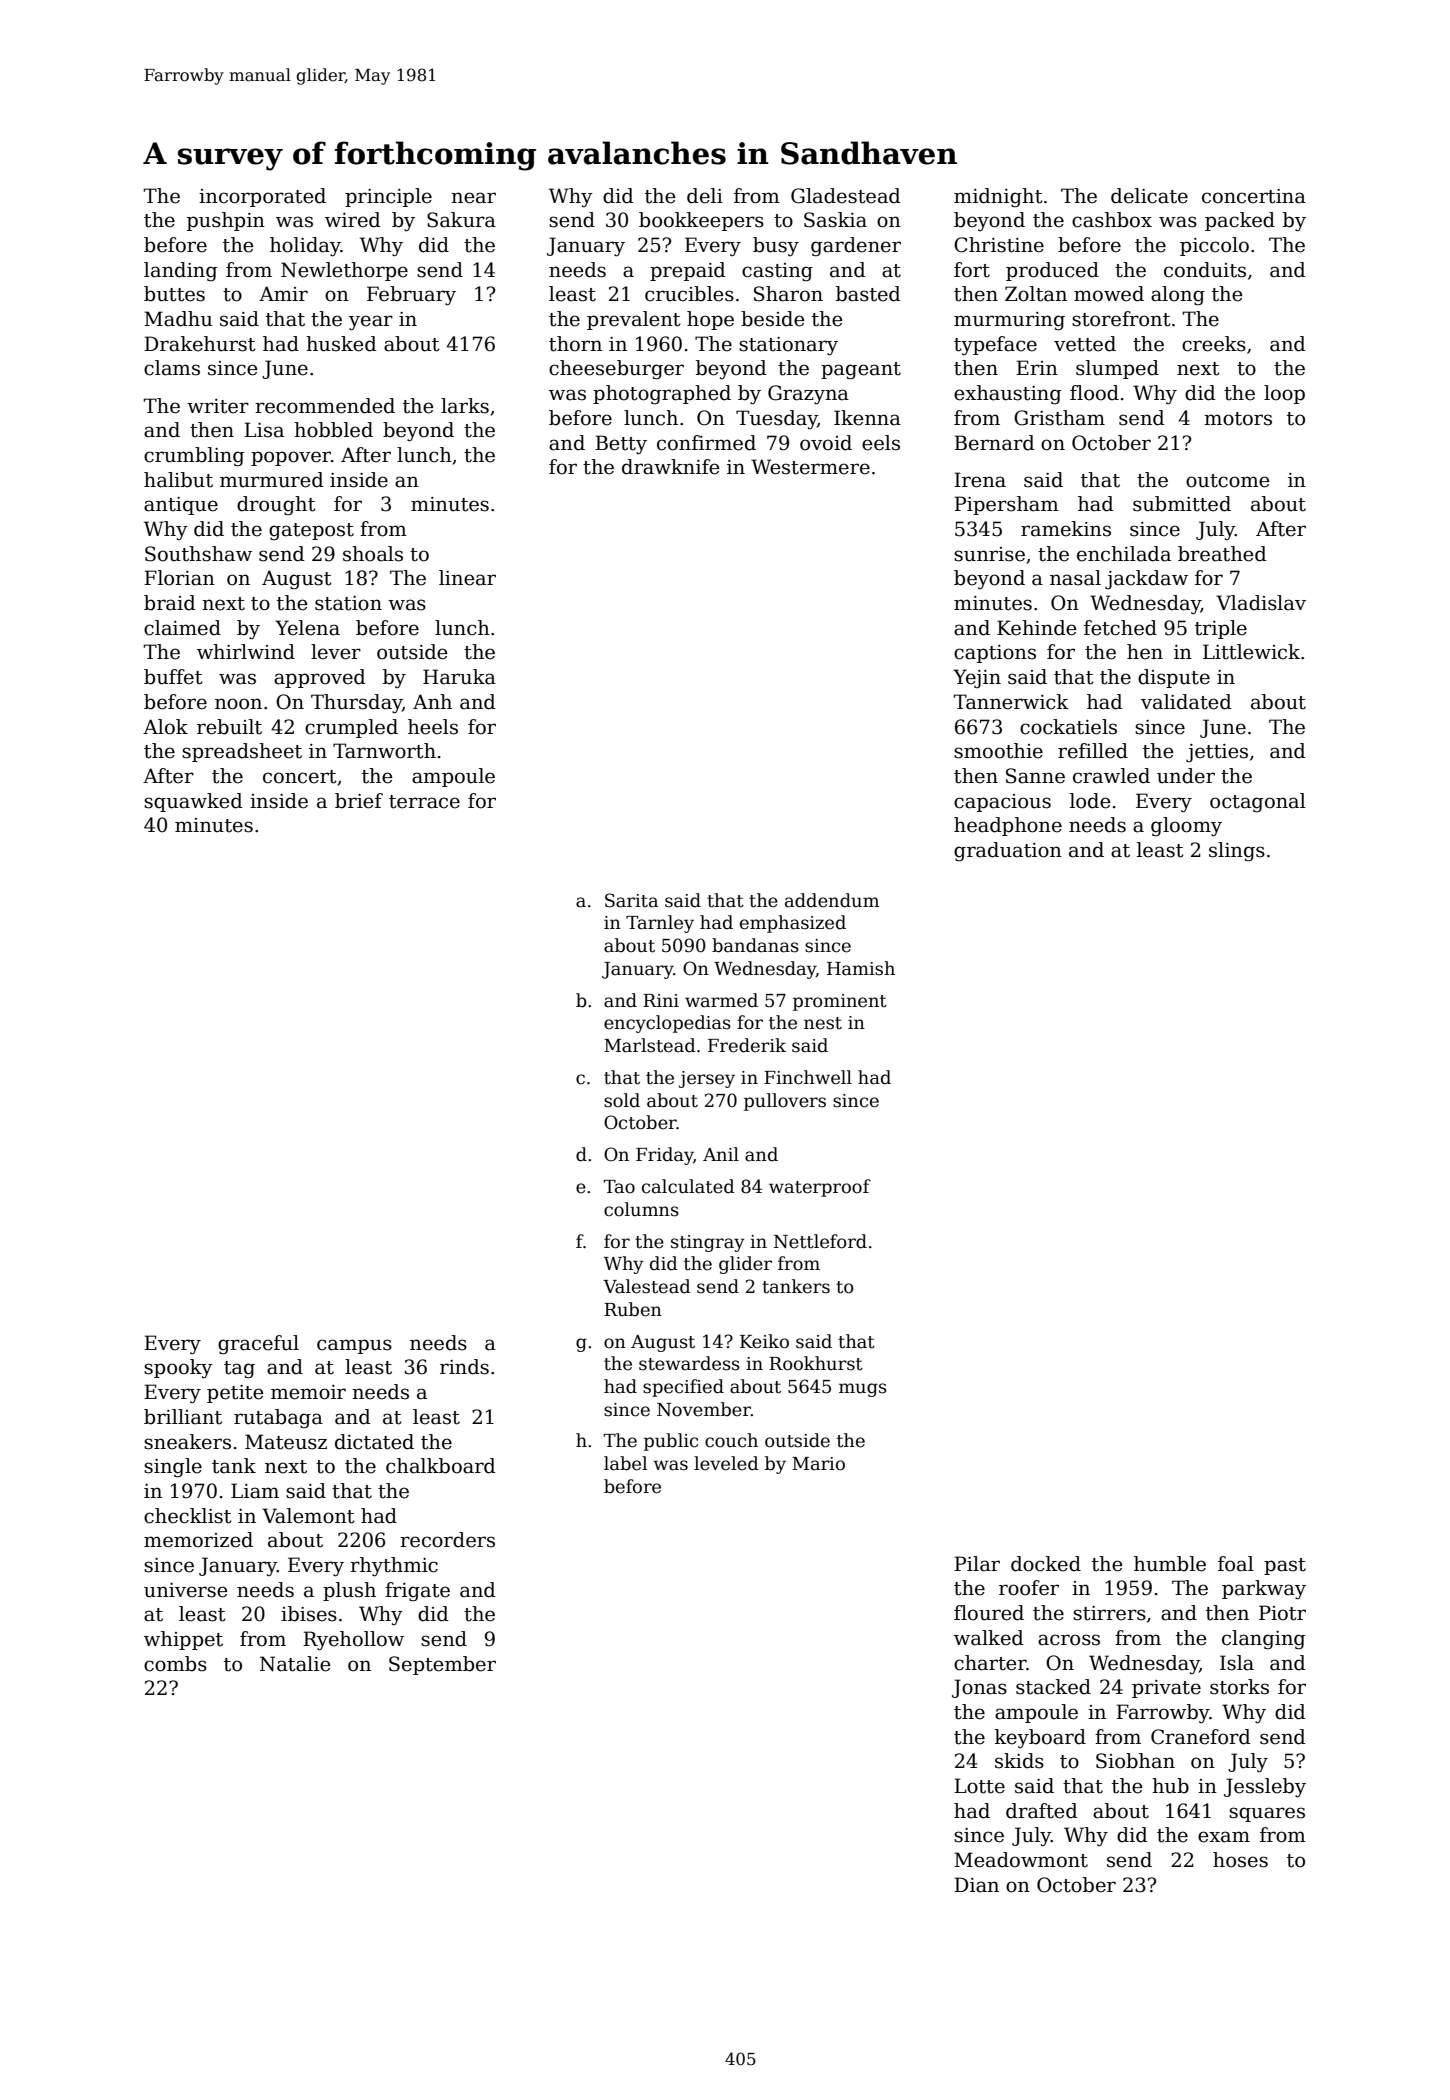 This page has height=2100, width=1450. Describe the element at coordinates (832, 900) in the page. I see `addendum` at that location.
